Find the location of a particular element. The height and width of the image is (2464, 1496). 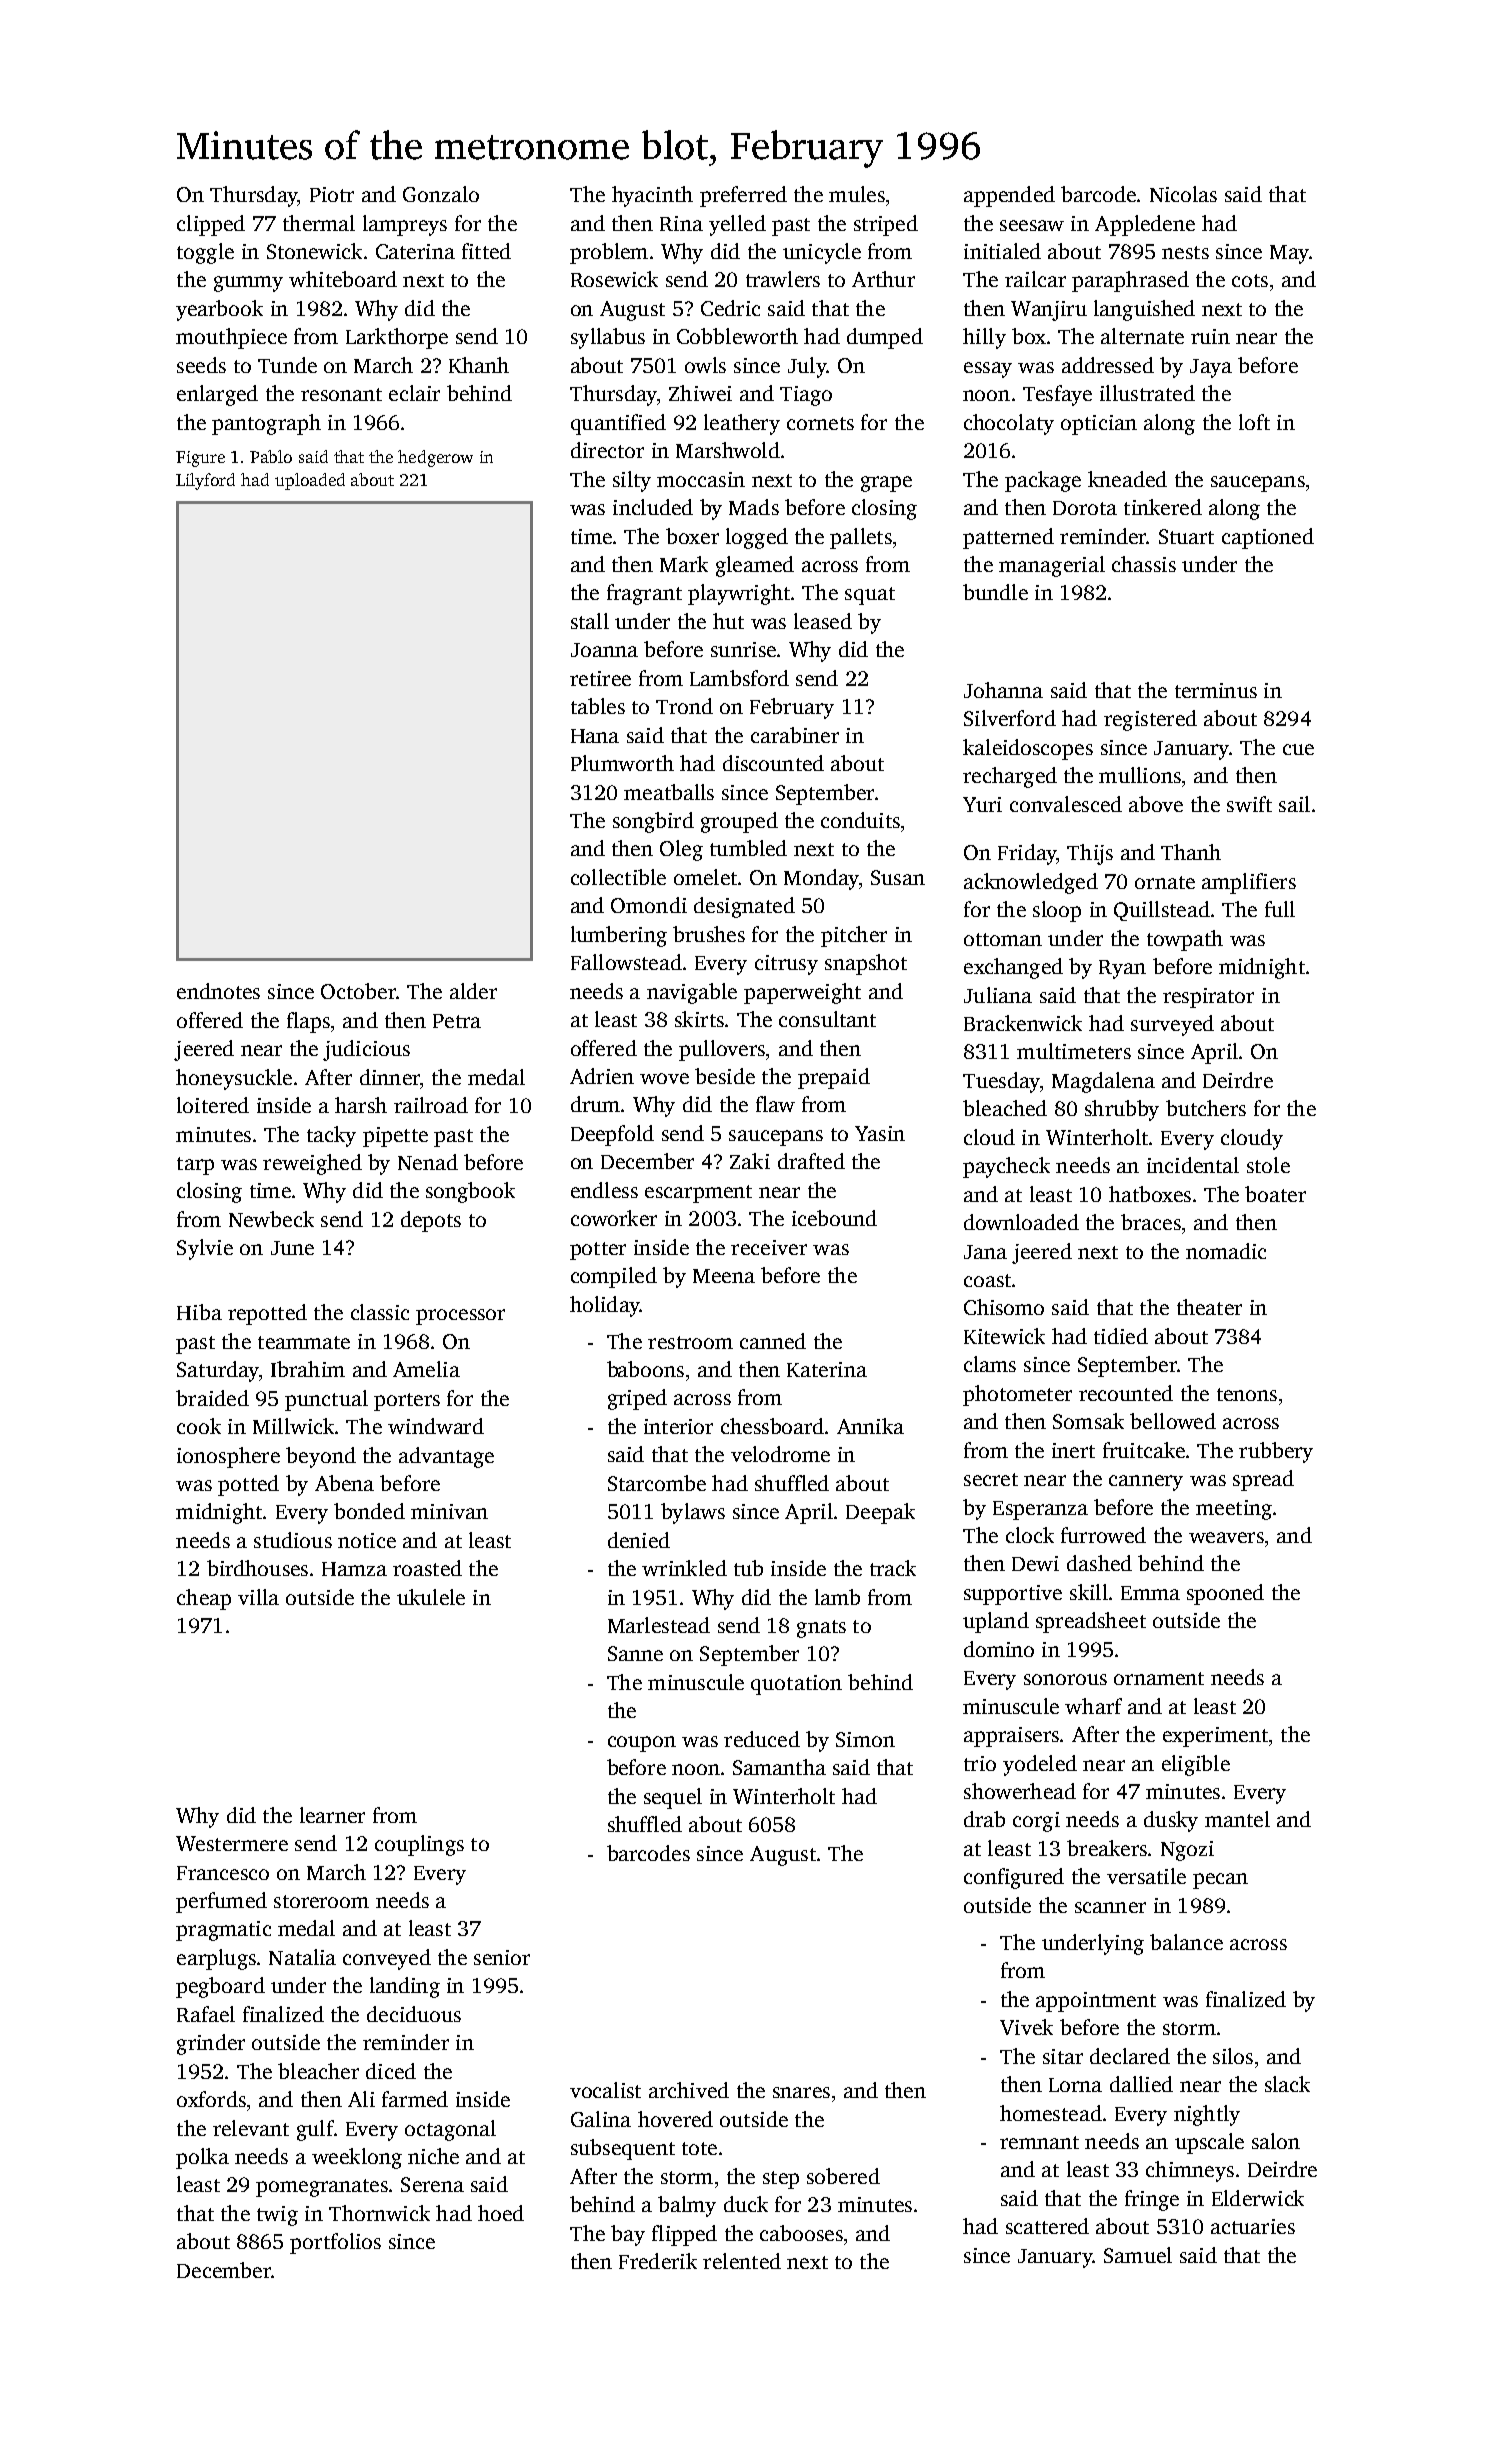

Elderwick is located at coordinates (1258, 2198).
